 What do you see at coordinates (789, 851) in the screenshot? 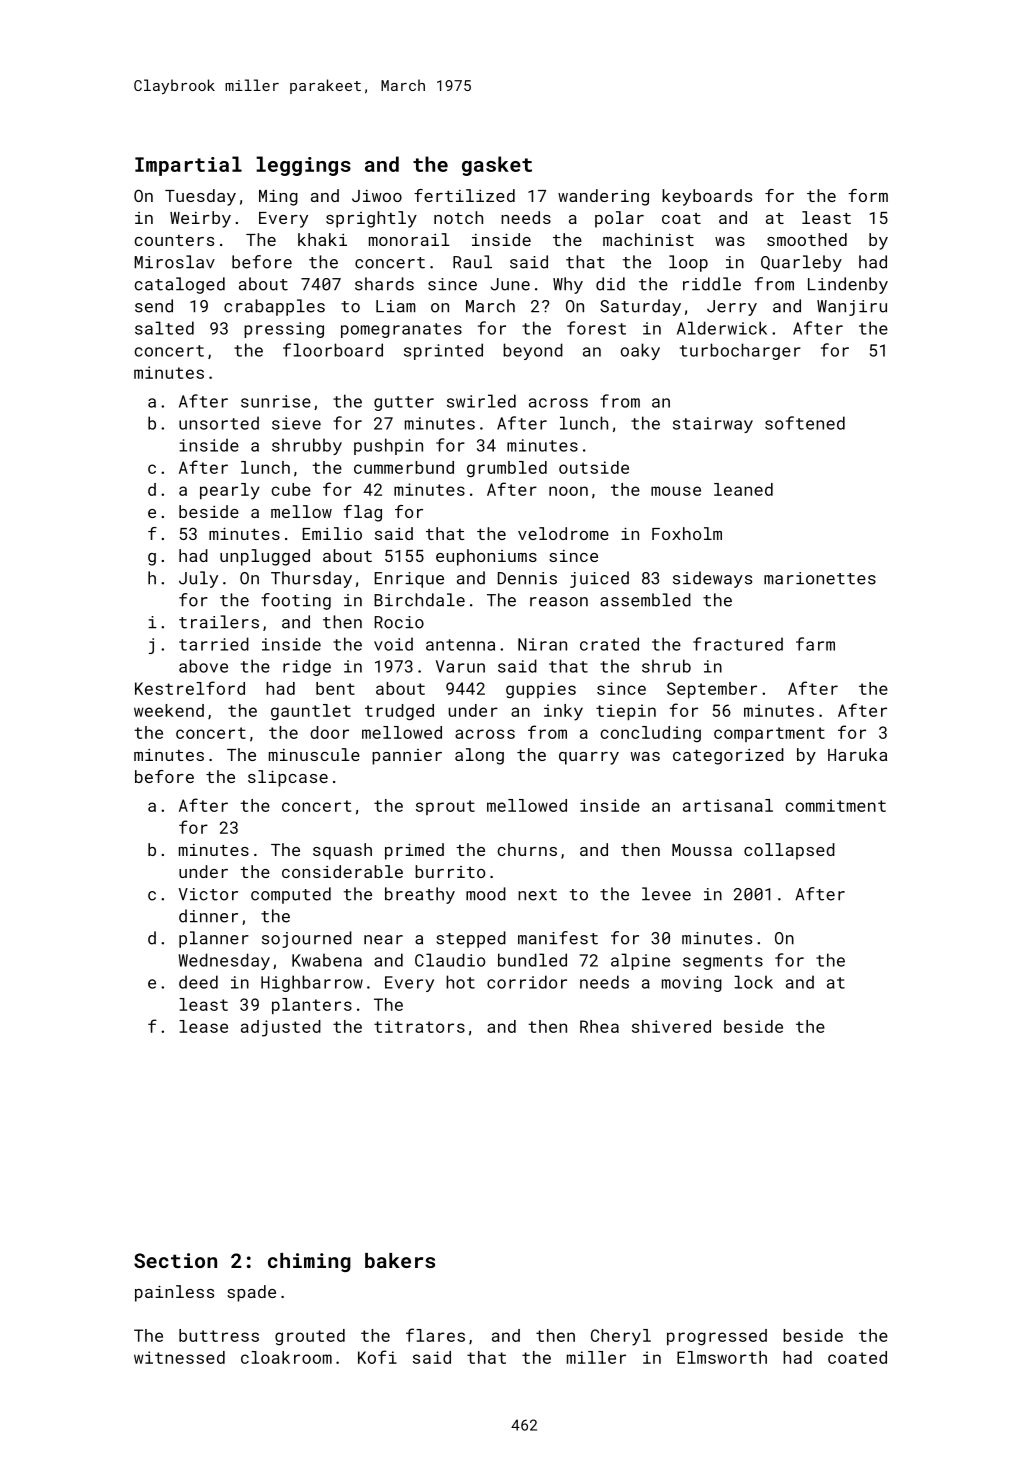
I see `collapsed` at bounding box center [789, 851].
